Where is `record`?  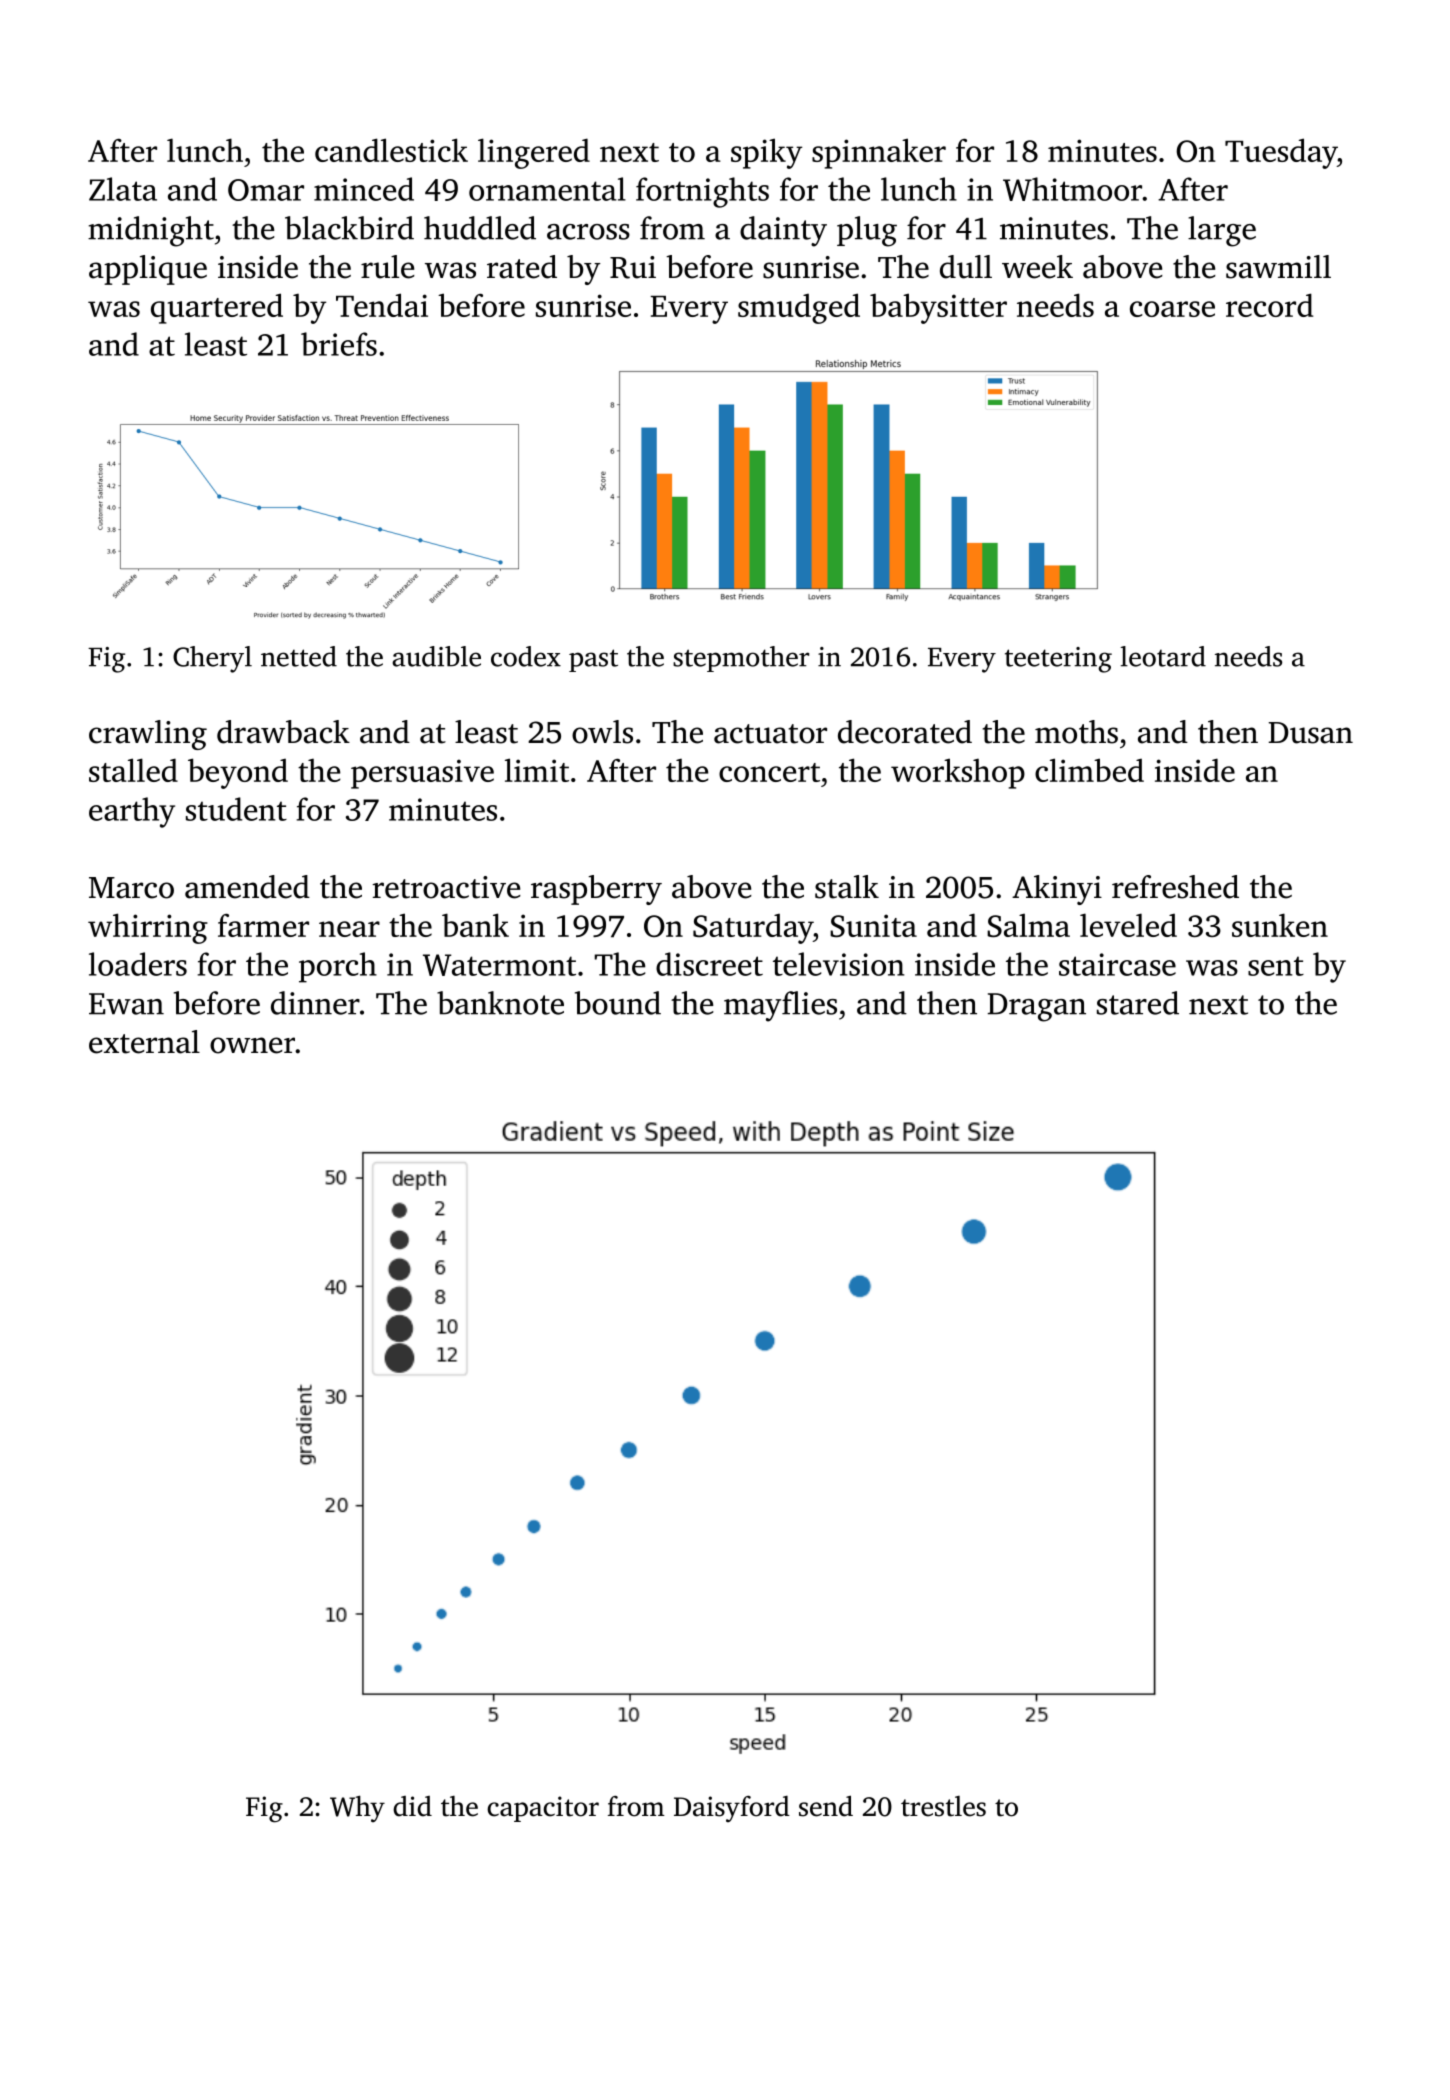
record is located at coordinates (1269, 305).
